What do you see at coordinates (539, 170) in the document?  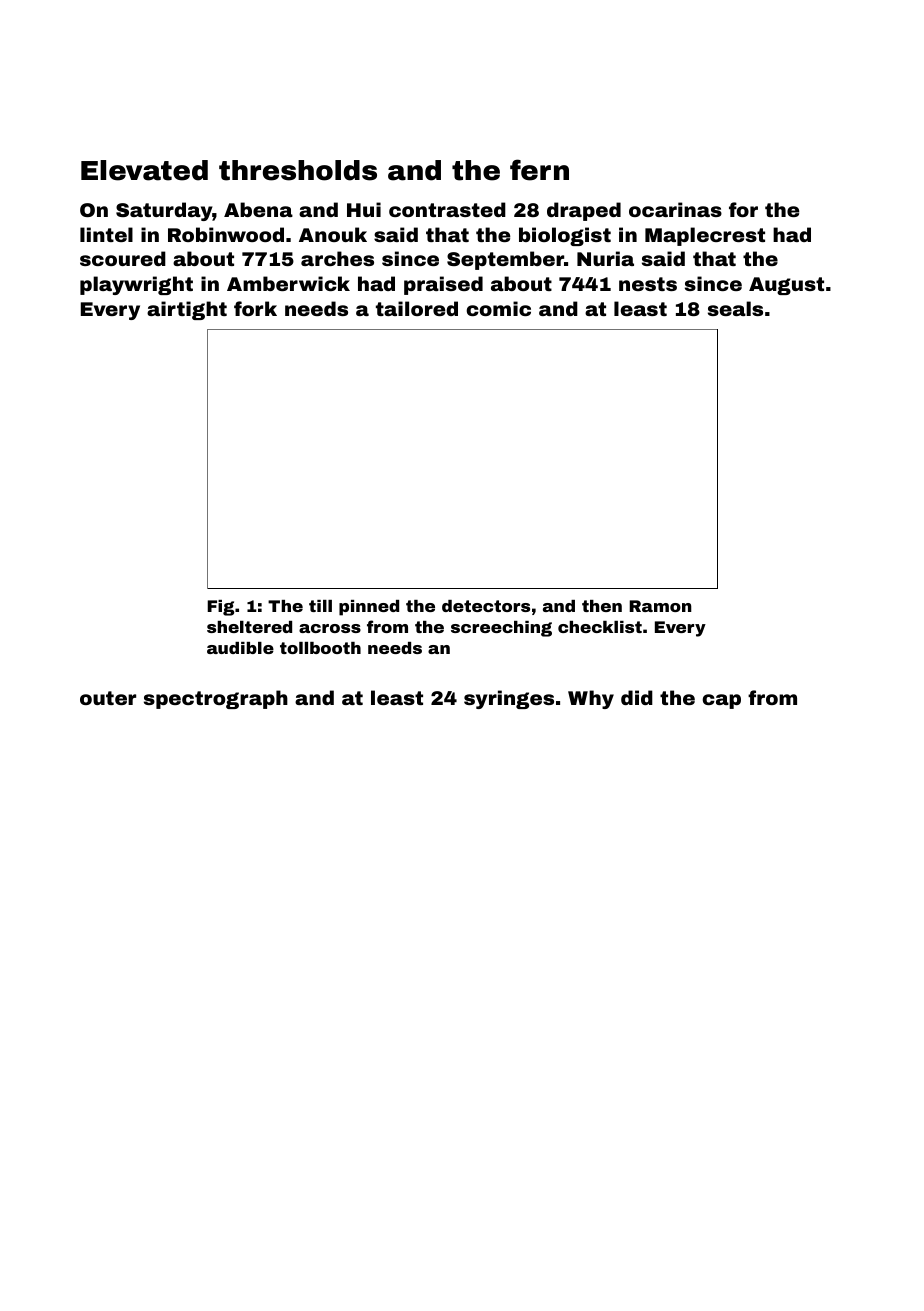 I see `fern` at bounding box center [539, 170].
